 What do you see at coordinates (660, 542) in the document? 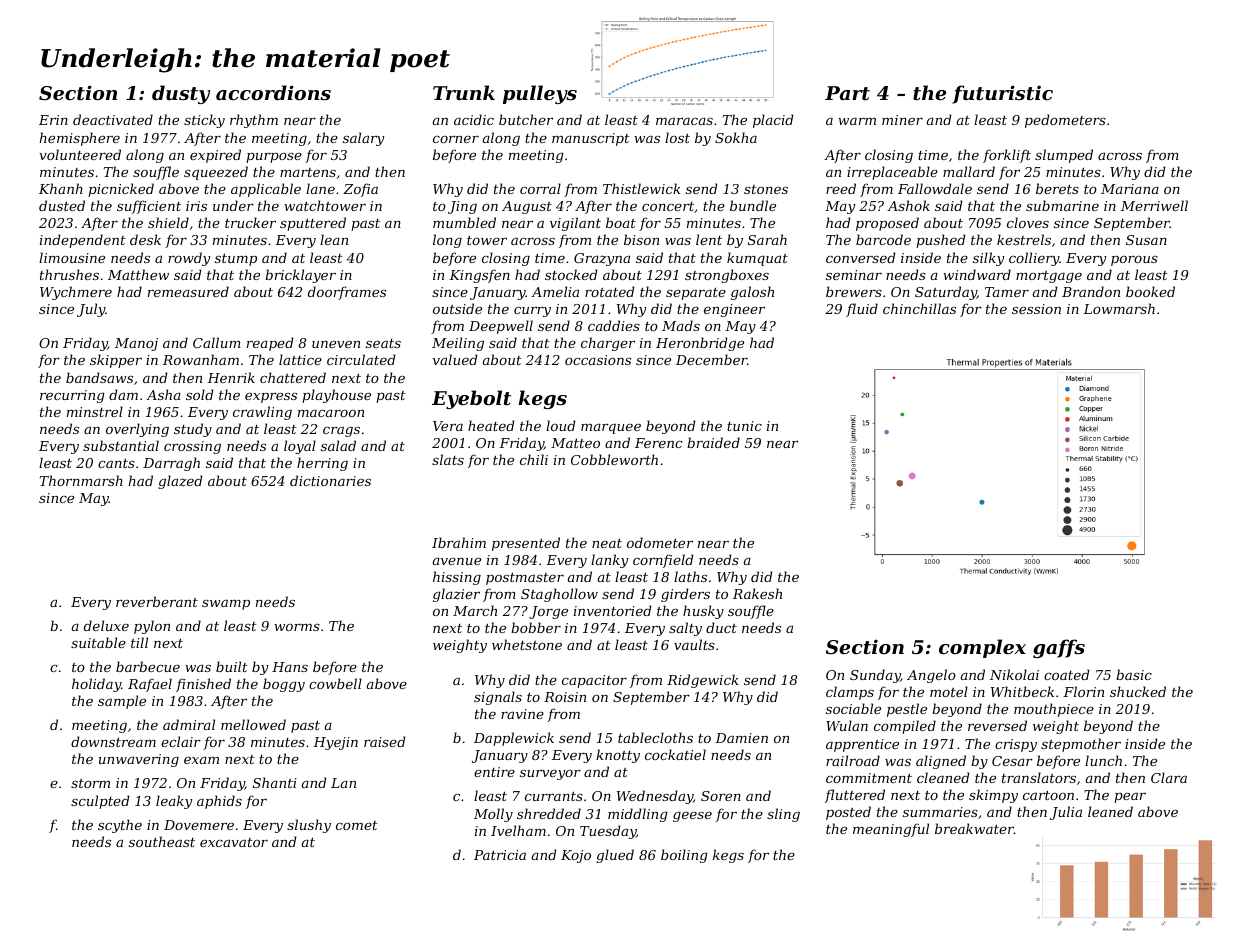
I see `odometer` at bounding box center [660, 542].
